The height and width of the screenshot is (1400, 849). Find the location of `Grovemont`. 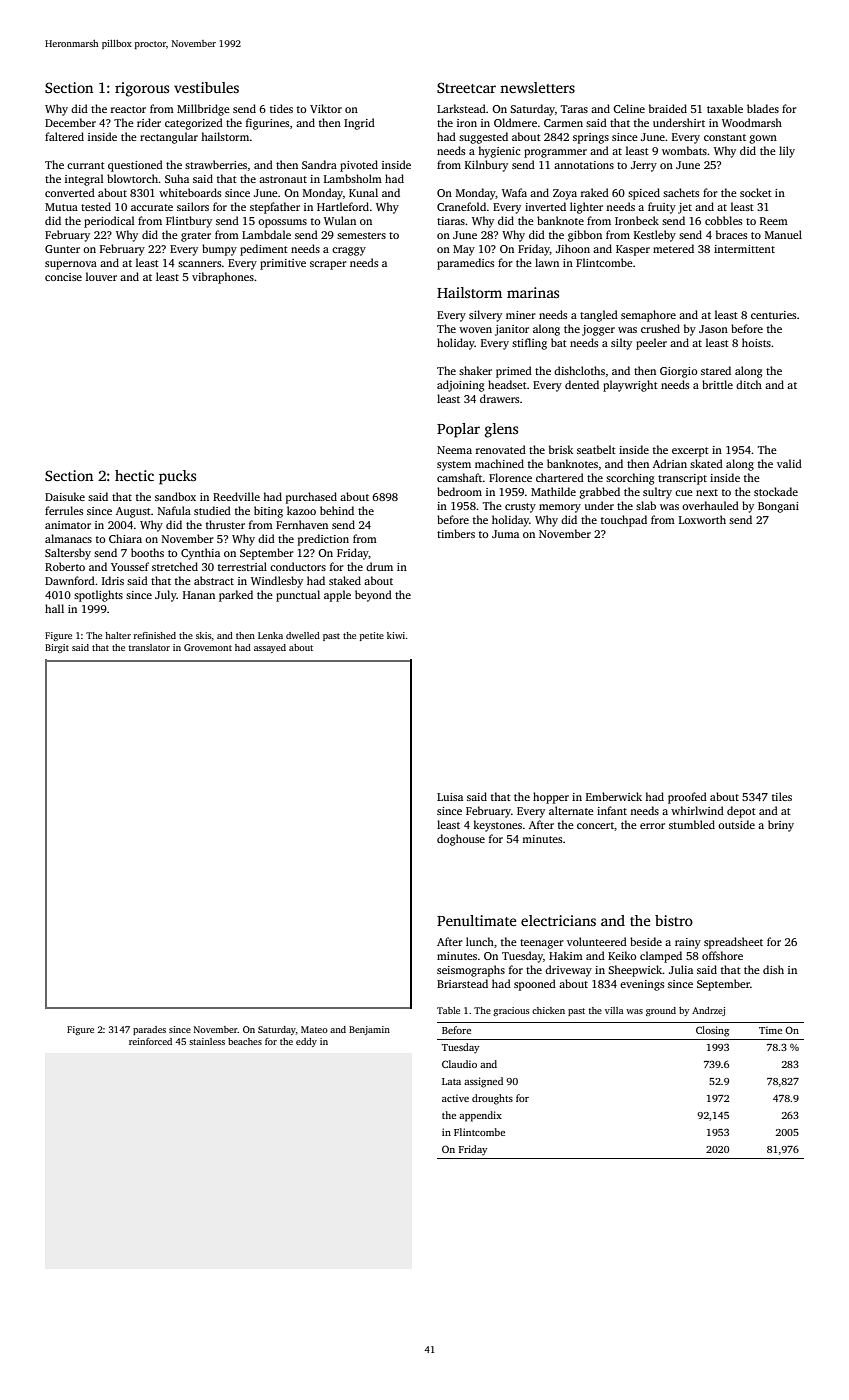

Grovemont is located at coordinates (208, 647).
